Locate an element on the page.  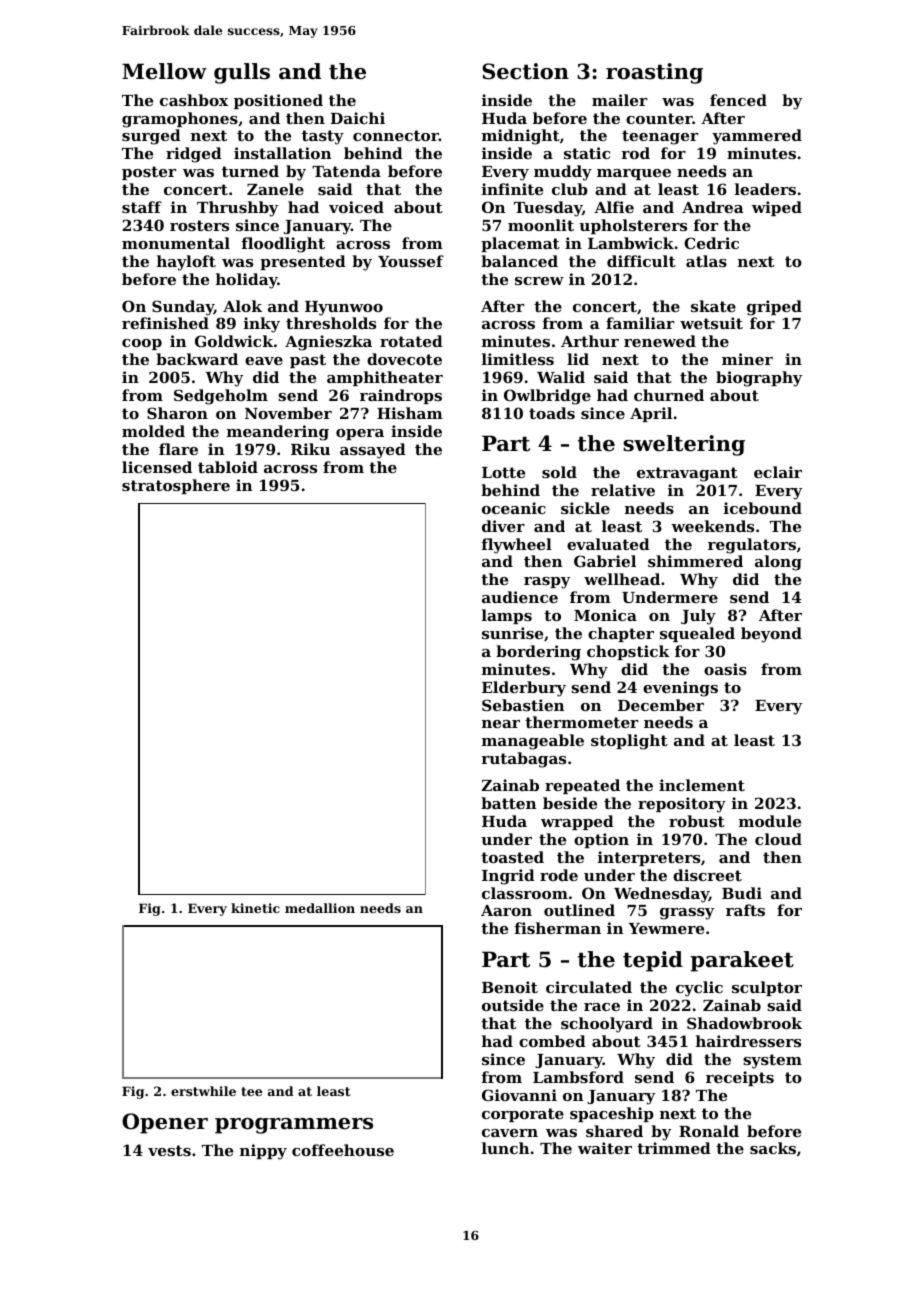
batten is located at coordinates (508, 803).
